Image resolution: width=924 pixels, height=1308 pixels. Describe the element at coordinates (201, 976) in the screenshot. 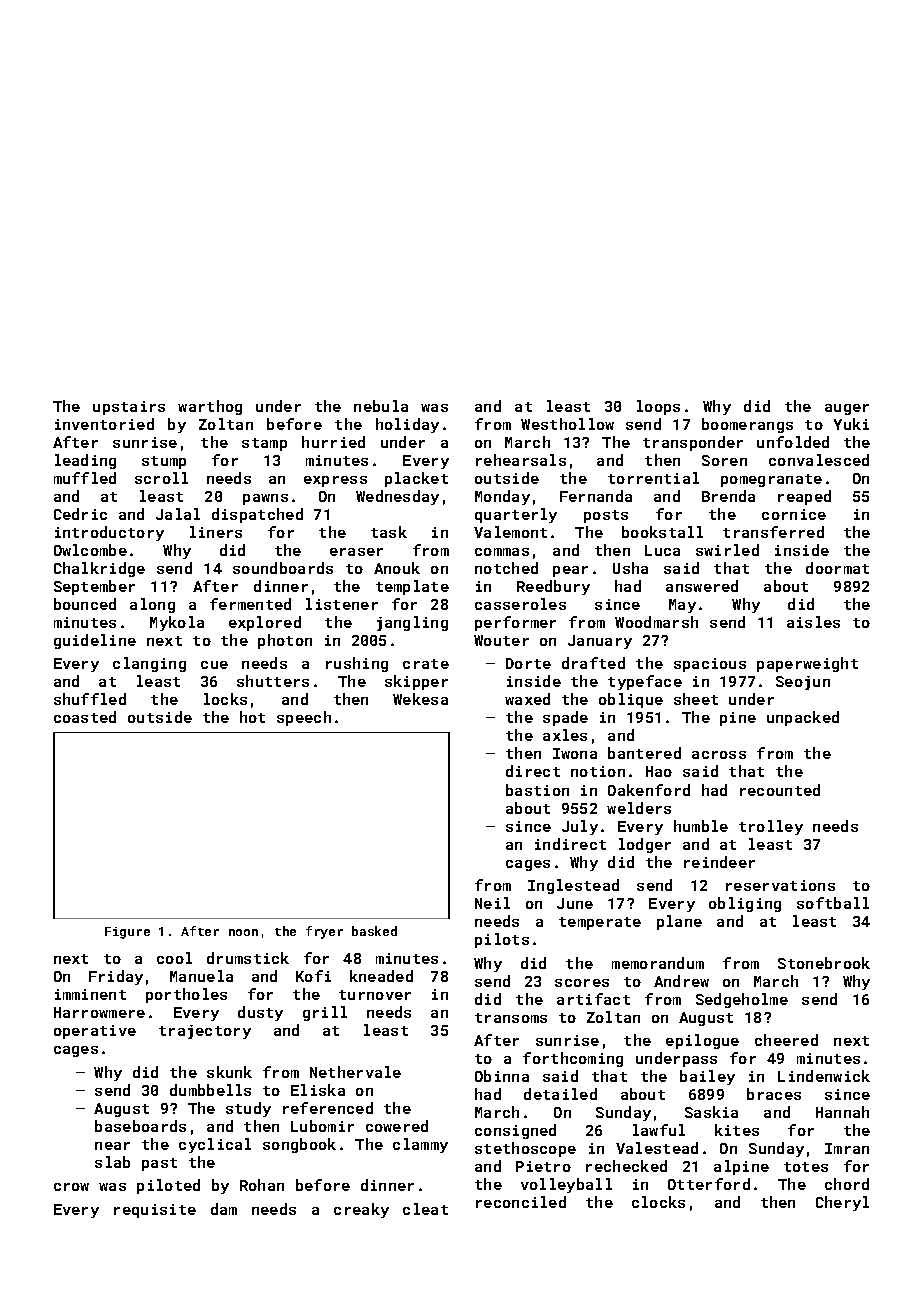

I see `Manuela` at that location.
